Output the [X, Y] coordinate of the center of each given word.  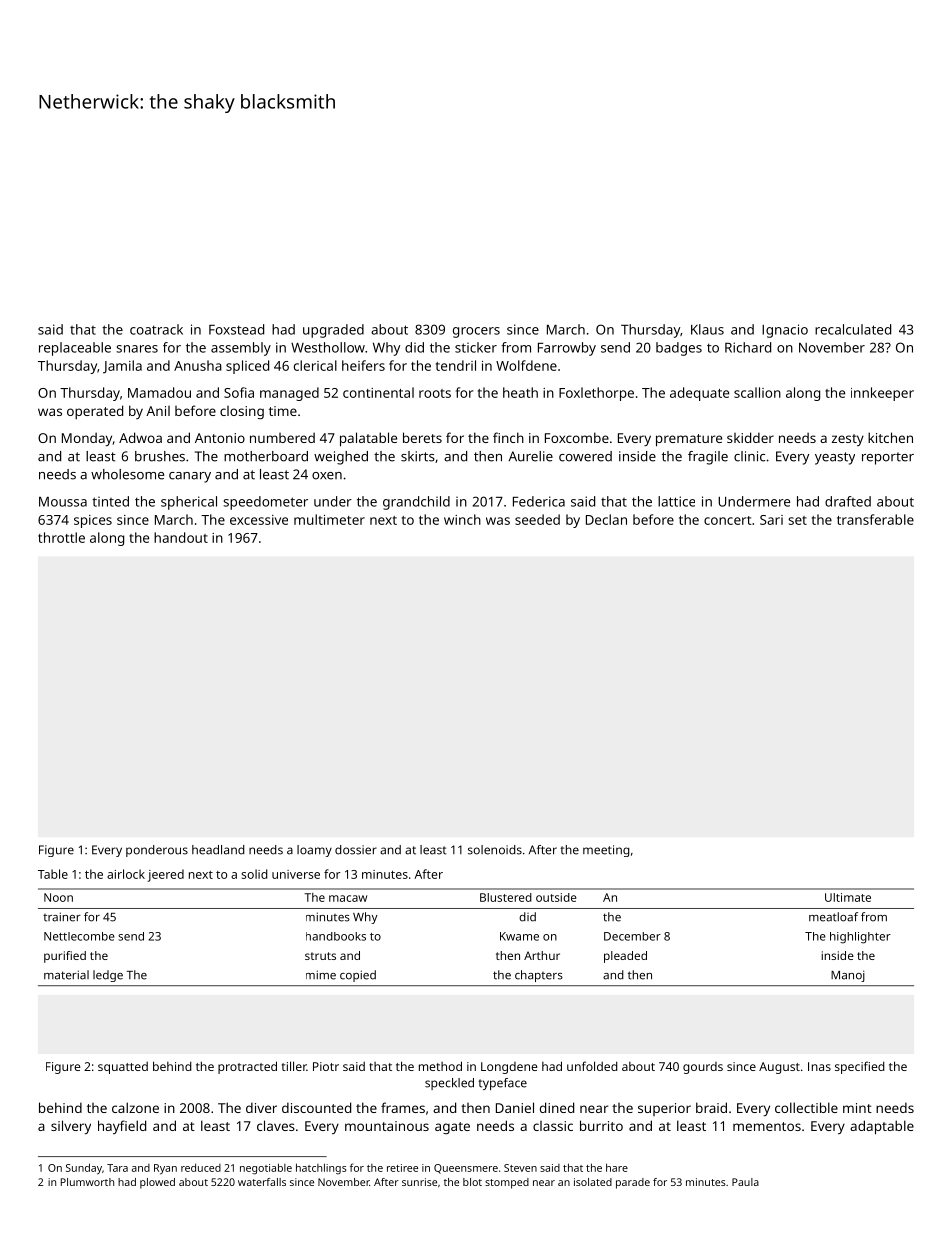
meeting [606, 851]
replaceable [75, 349]
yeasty [835, 458]
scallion [757, 392]
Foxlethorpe [596, 394]
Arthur [542, 955]
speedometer [265, 503]
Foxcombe [577, 437]
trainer [62, 917]
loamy [314, 851]
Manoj [848, 976]
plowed [157, 1183]
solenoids [495, 850]
